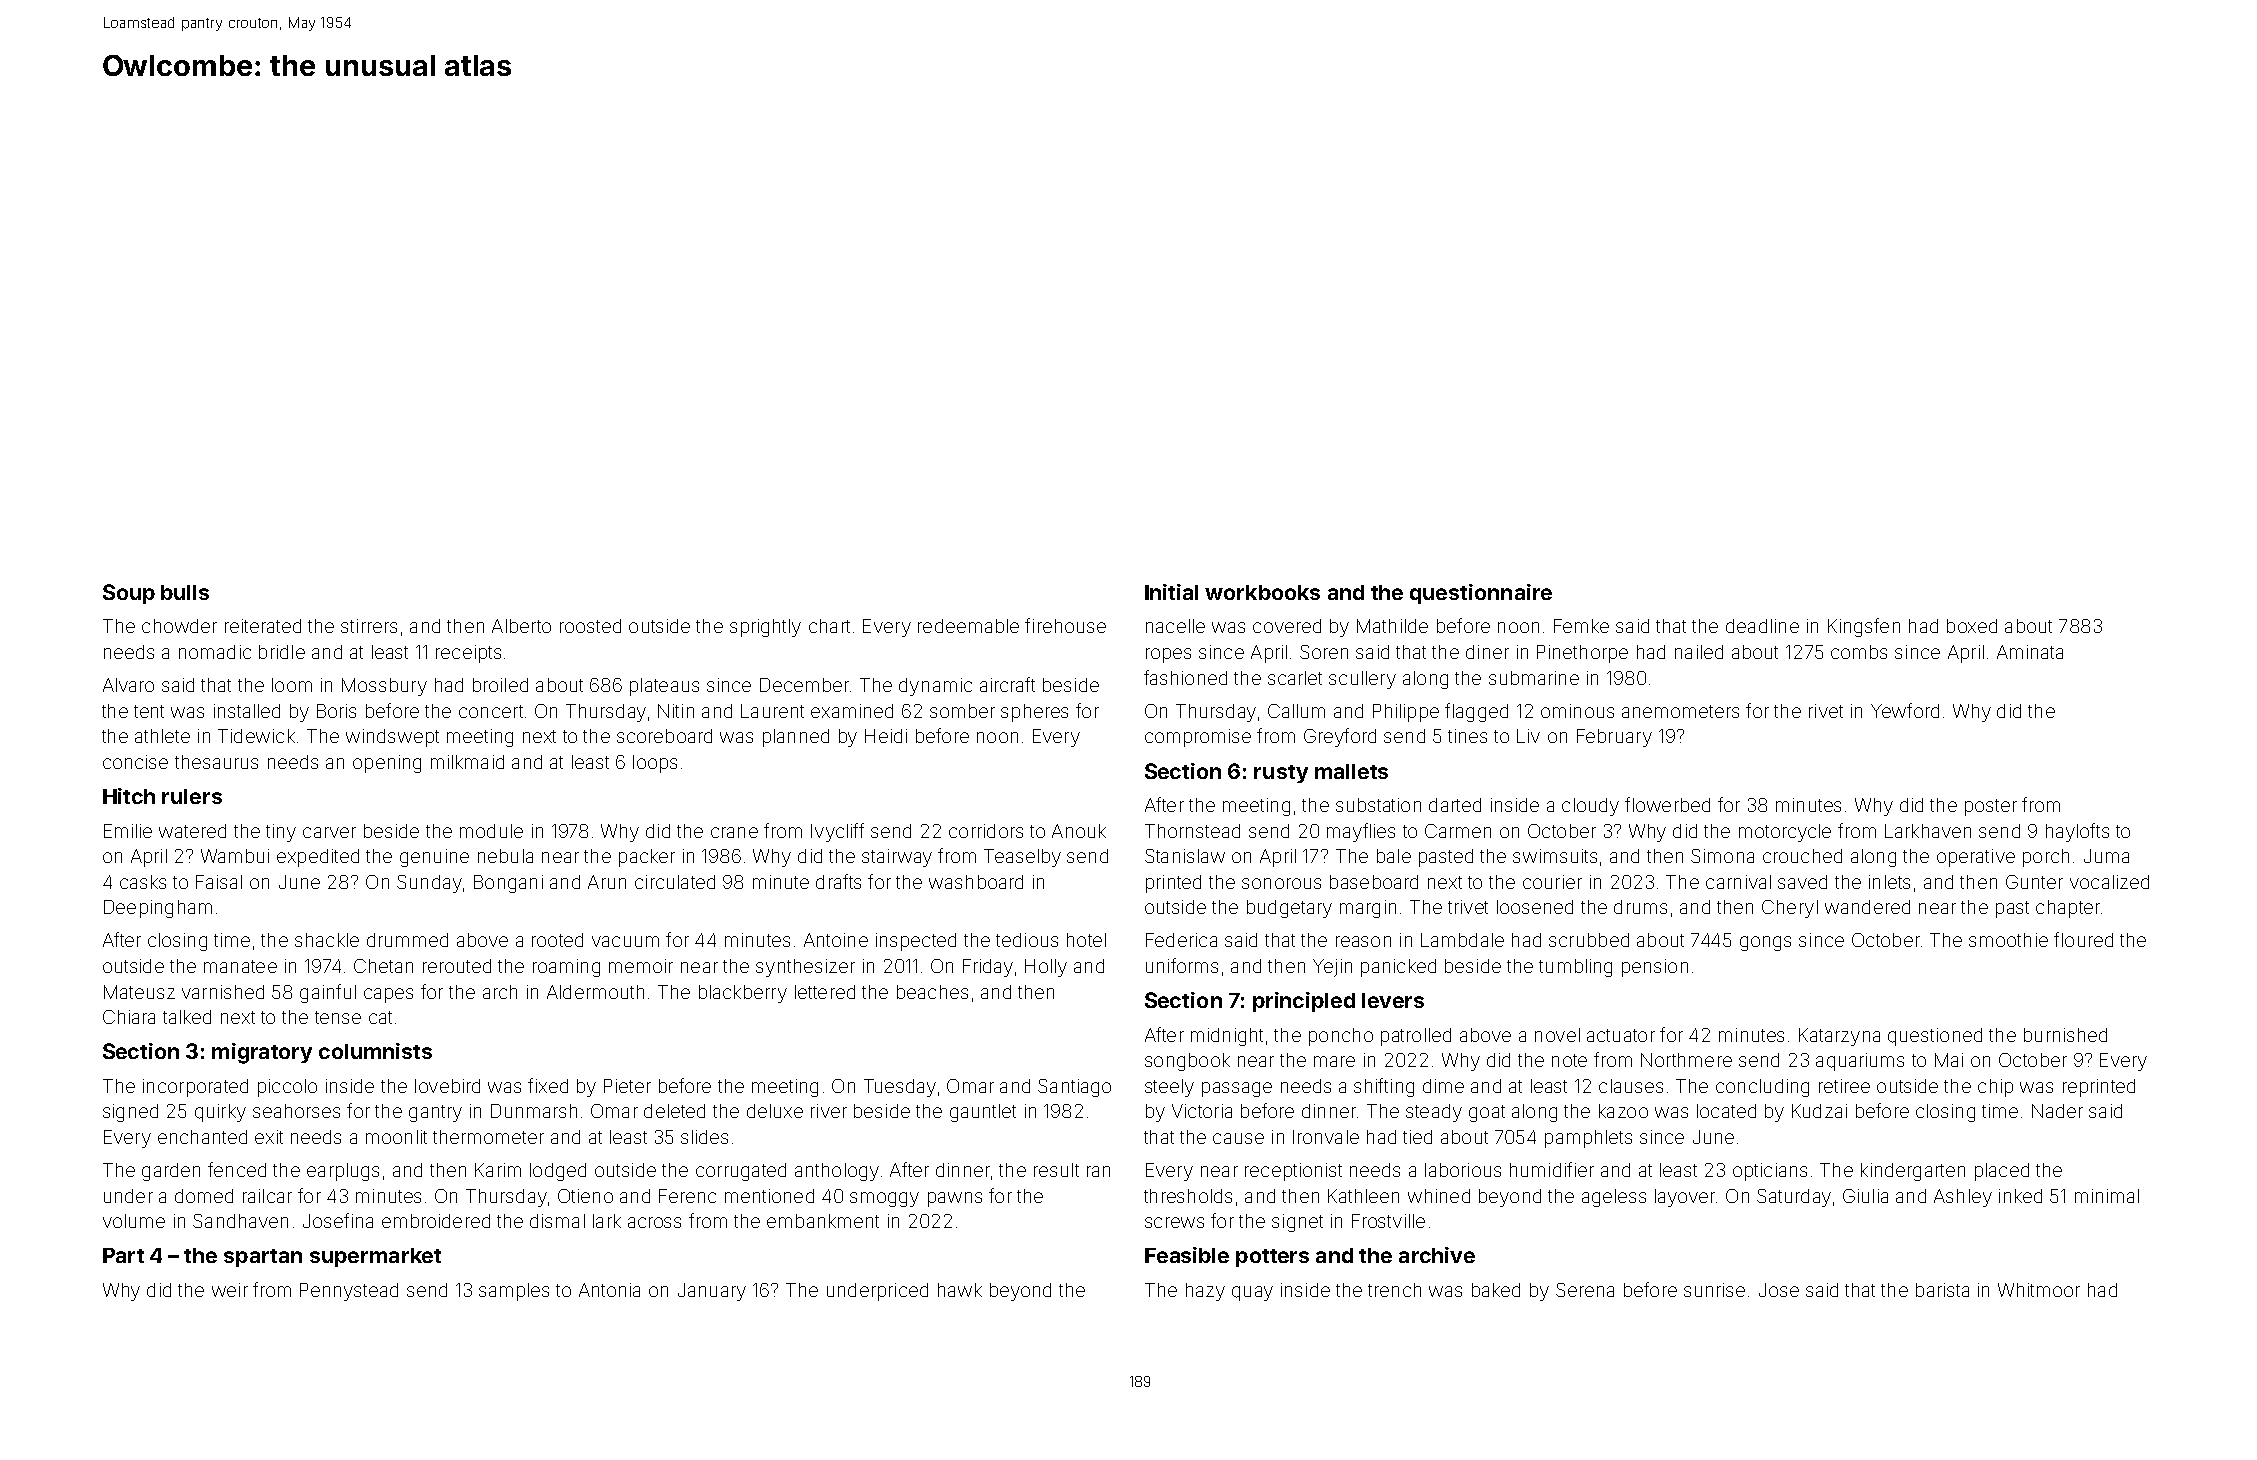 This screenshot has height=1460, width=2257. I want to click on bulls, so click(185, 592).
